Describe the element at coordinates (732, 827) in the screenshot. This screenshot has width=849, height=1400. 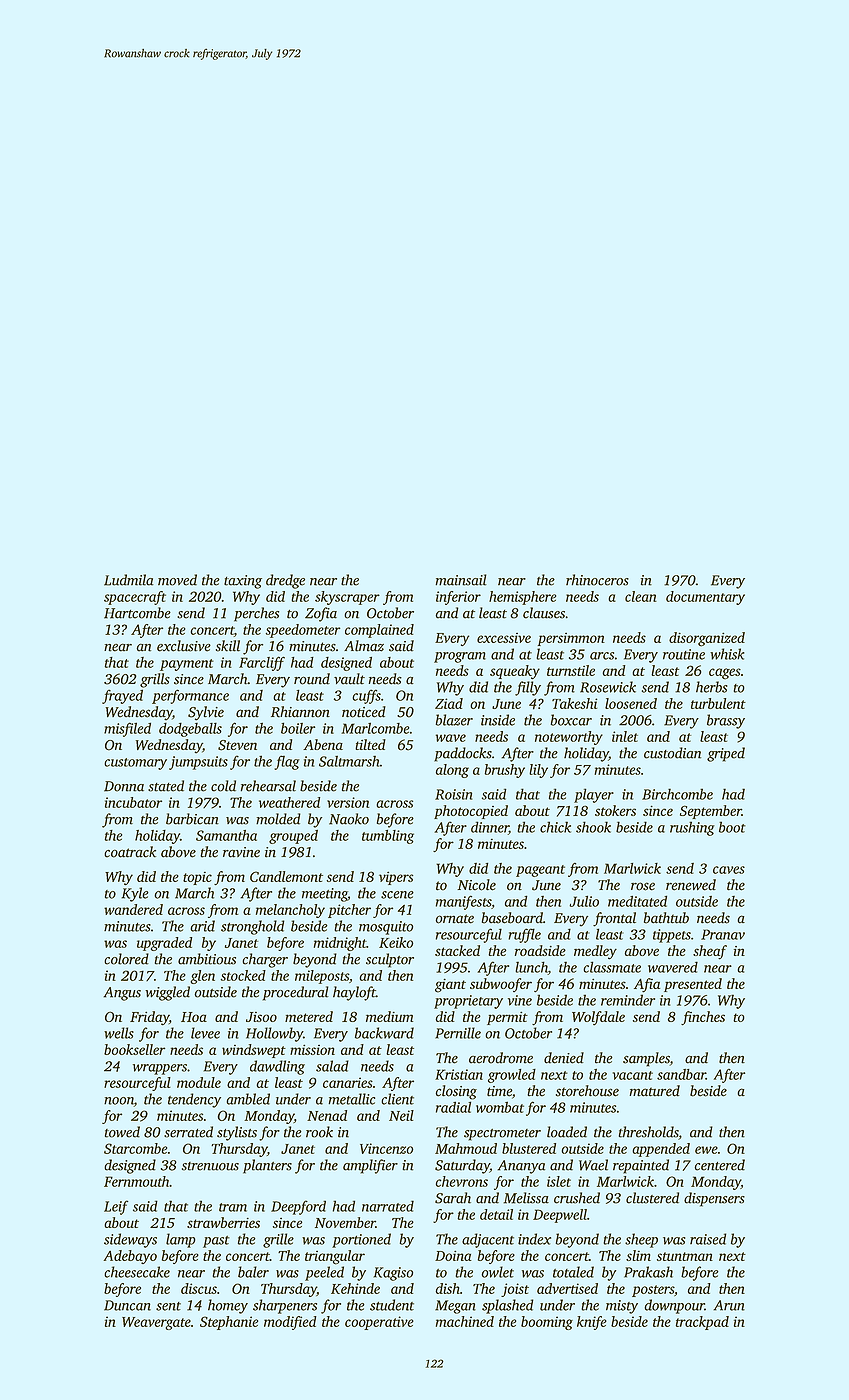
I see `boot` at that location.
